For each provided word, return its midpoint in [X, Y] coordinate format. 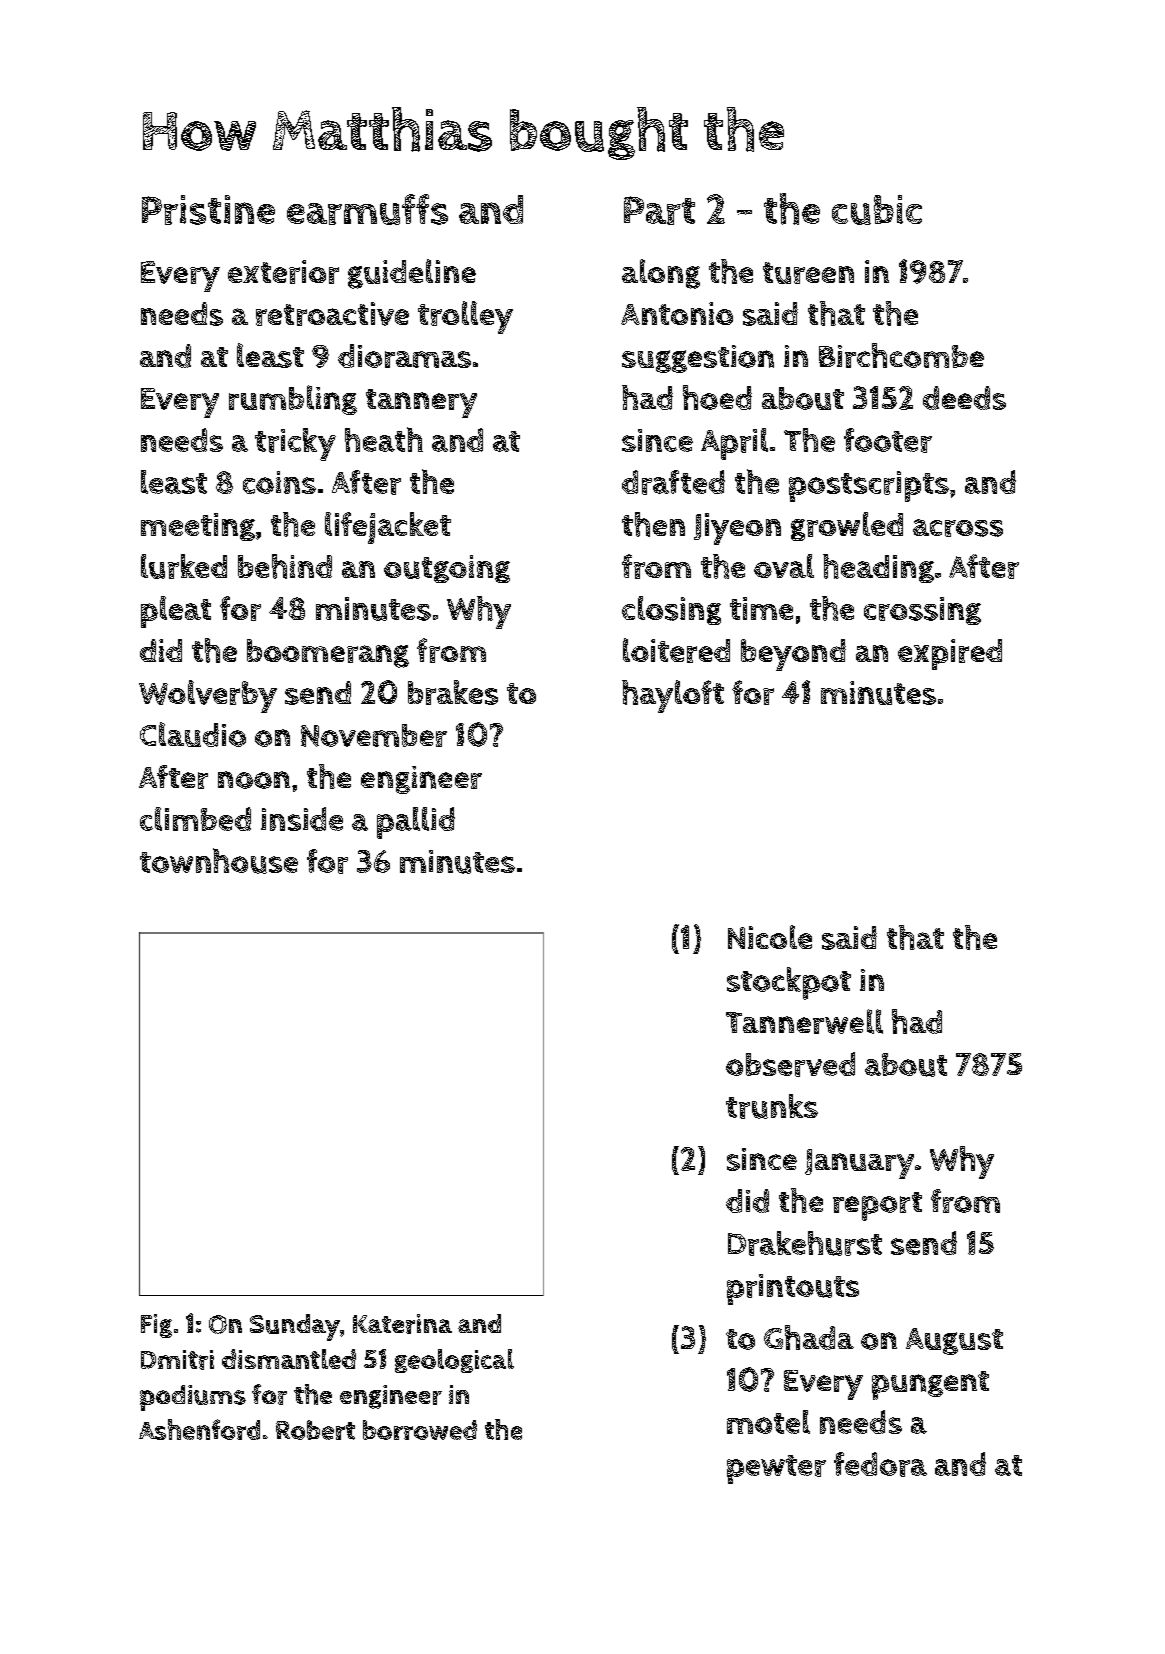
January [859, 1164]
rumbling [293, 400]
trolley [465, 317]
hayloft [673, 696]
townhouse [219, 861]
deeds [964, 398]
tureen [808, 273]
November [374, 735]
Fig [156, 1326]
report [877, 1206]
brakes [453, 692]
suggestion [698, 359]
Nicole [770, 937]
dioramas [404, 356]
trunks [772, 1106]
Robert [315, 1430]
